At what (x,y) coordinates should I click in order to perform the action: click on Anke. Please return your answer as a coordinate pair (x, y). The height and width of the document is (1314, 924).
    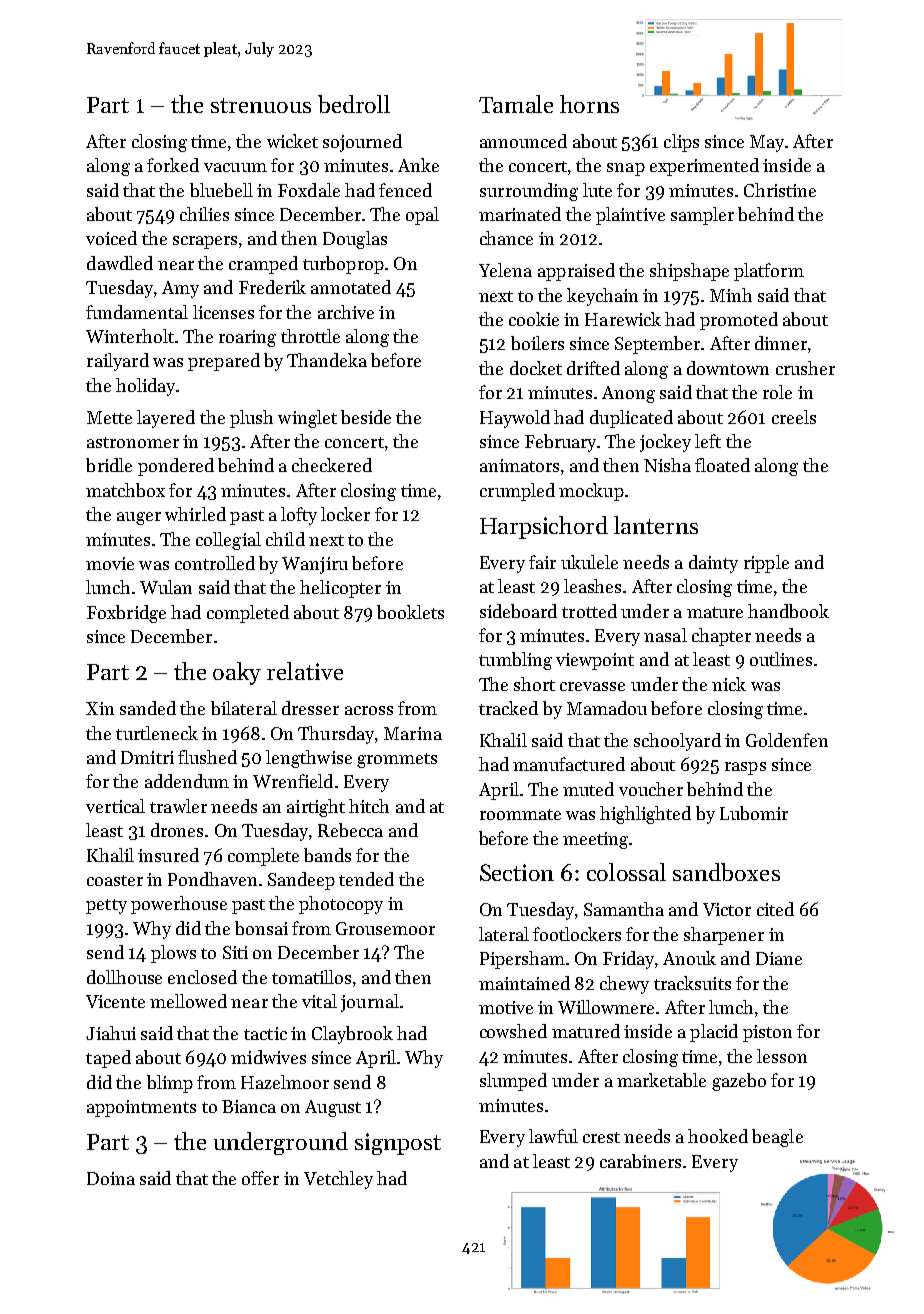
    Looking at the image, I should click on (418, 165).
